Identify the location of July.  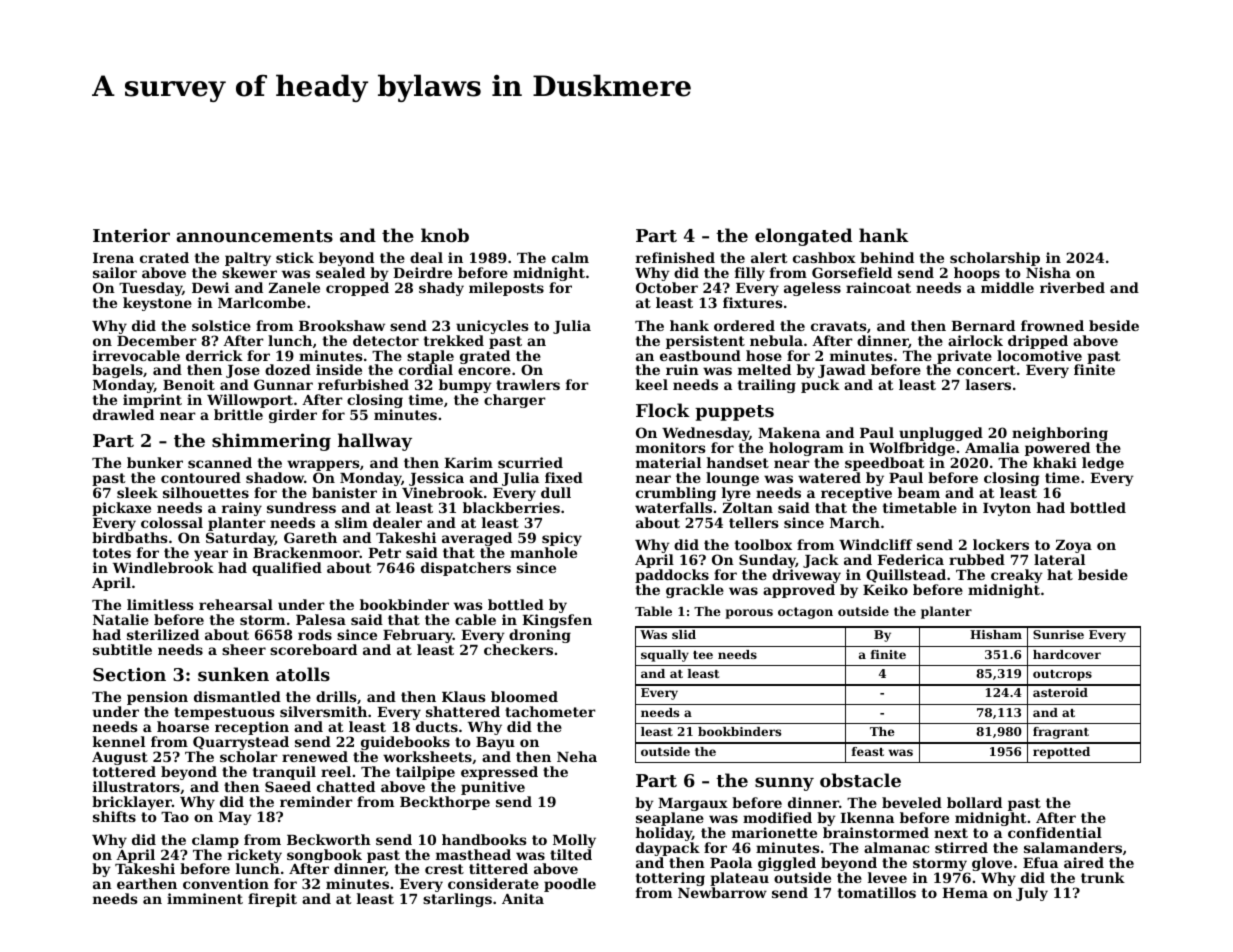
(1032, 894).
